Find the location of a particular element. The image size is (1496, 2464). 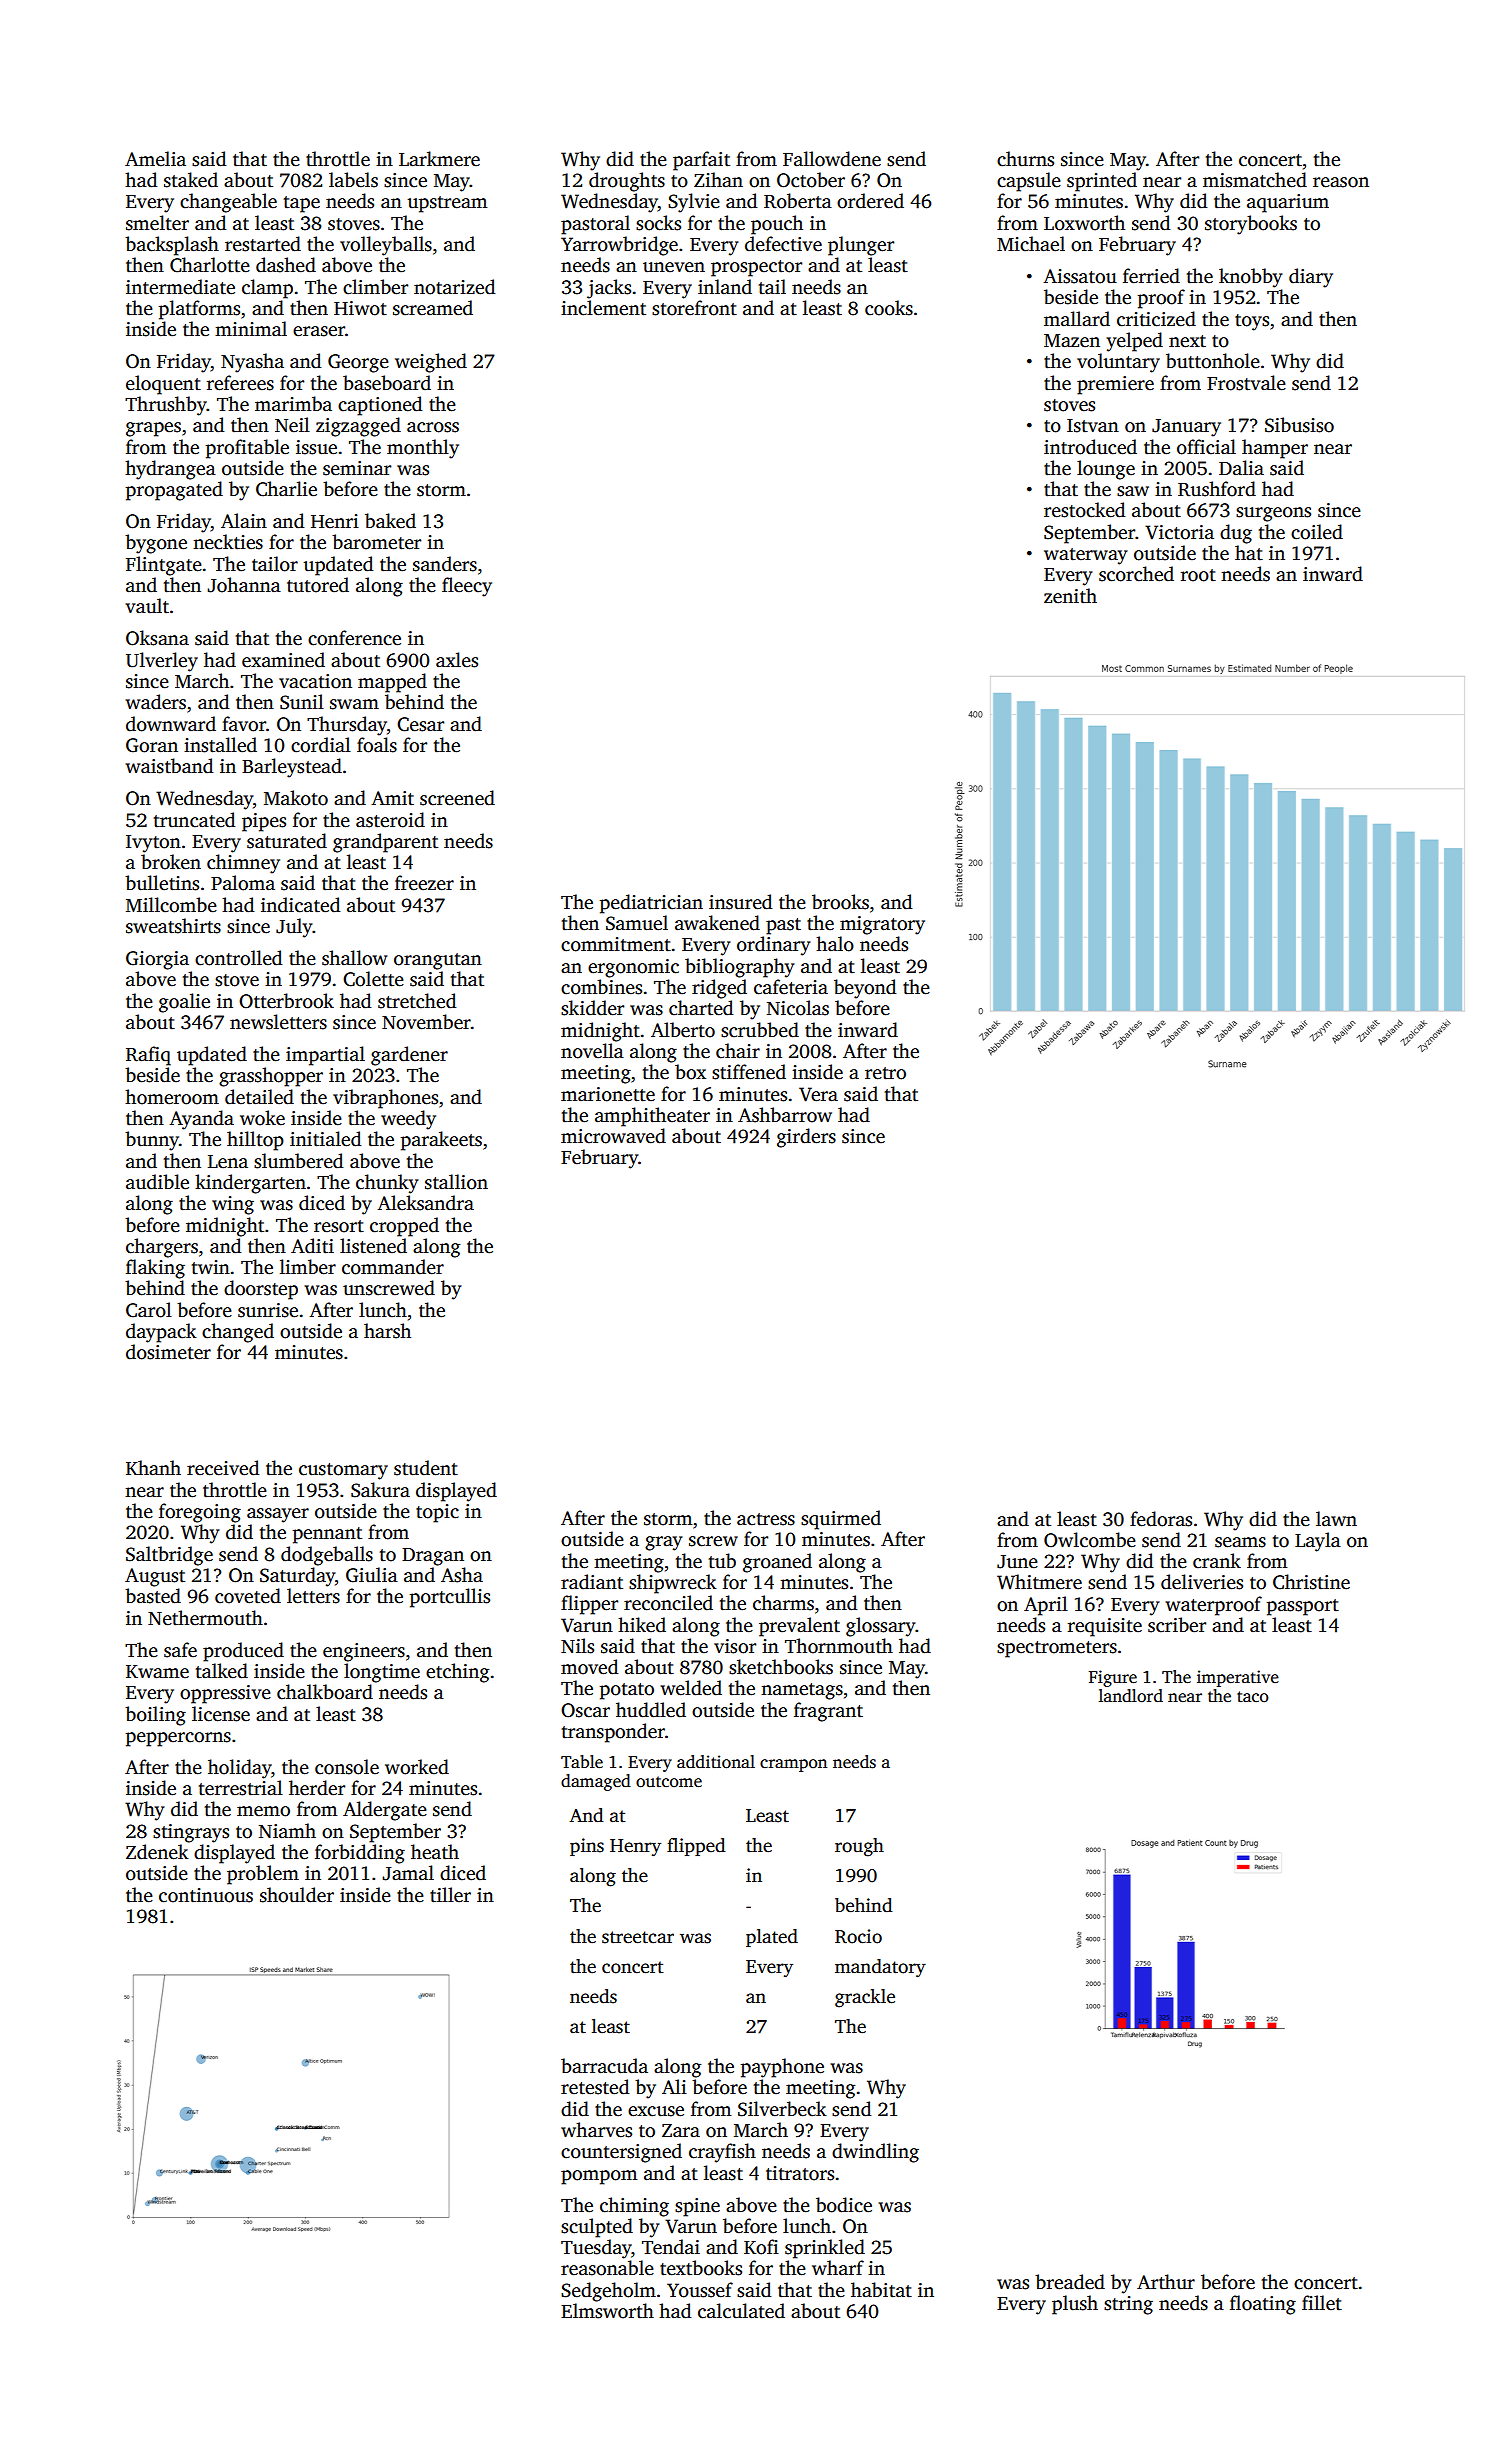

root is located at coordinates (1198, 575).
